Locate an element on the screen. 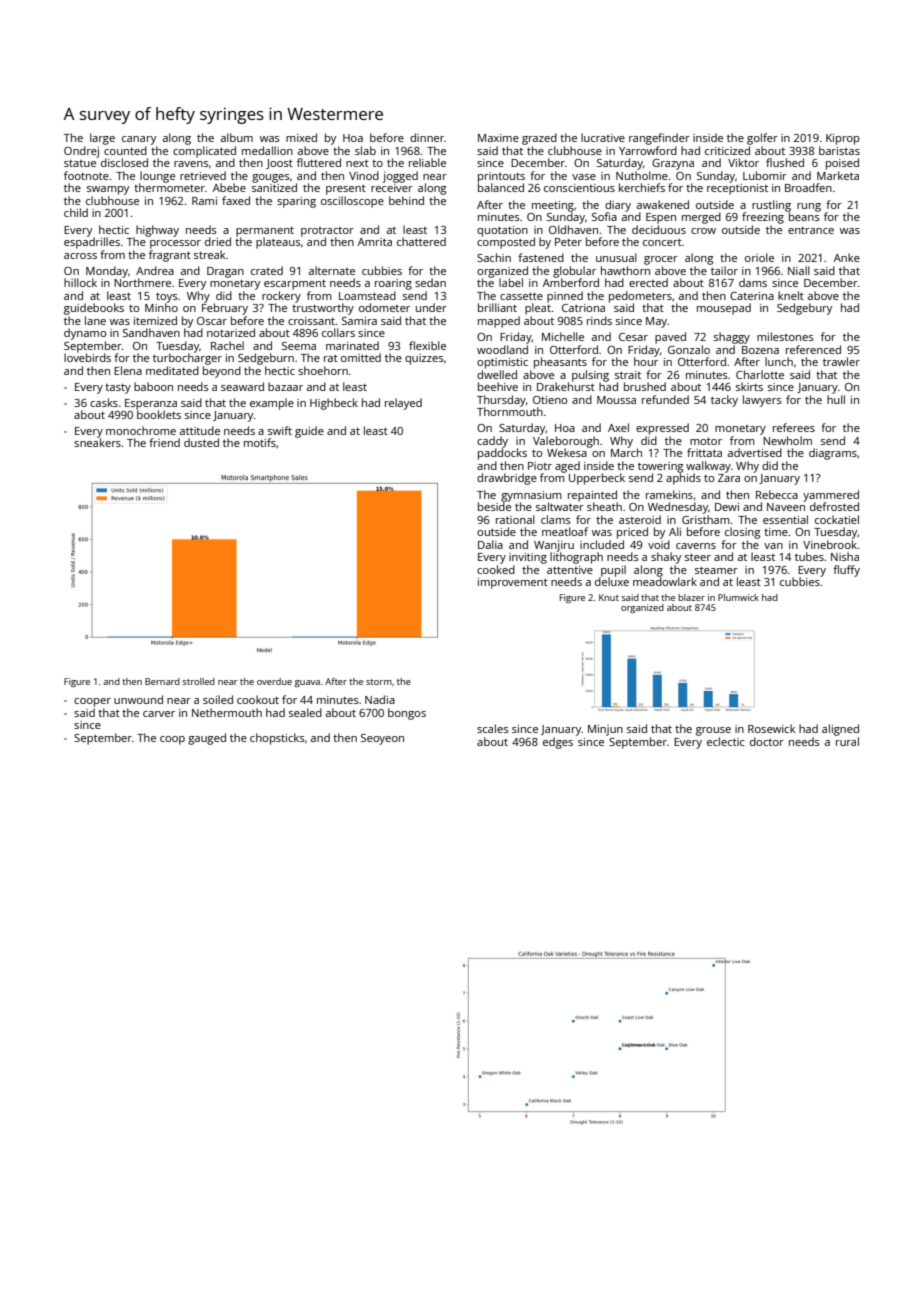  Northmere is located at coordinates (142, 282).
